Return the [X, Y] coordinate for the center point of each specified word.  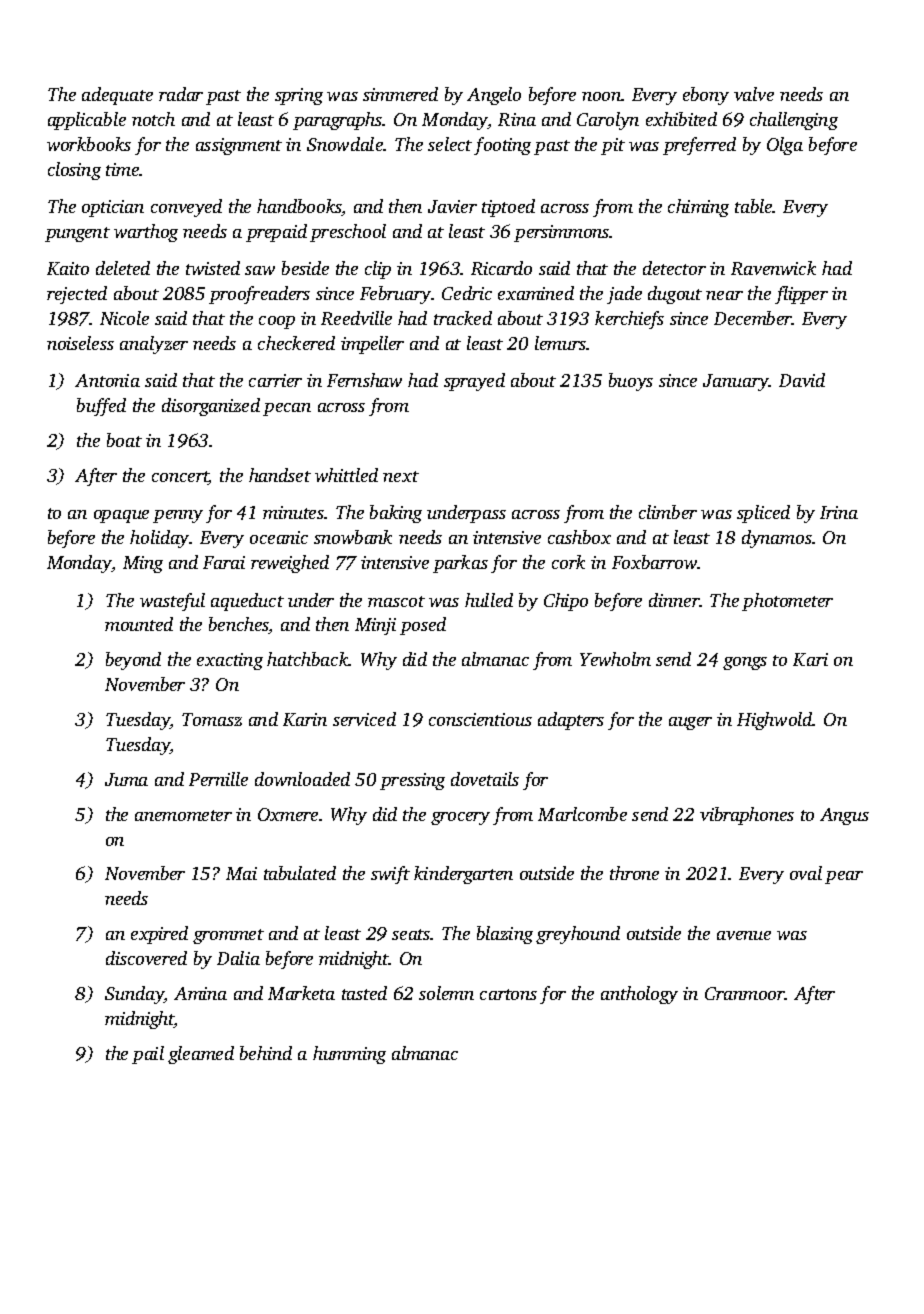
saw [260, 270]
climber [668, 512]
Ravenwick [773, 268]
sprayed [474, 382]
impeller [372, 345]
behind [266, 1053]
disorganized [211, 407]
